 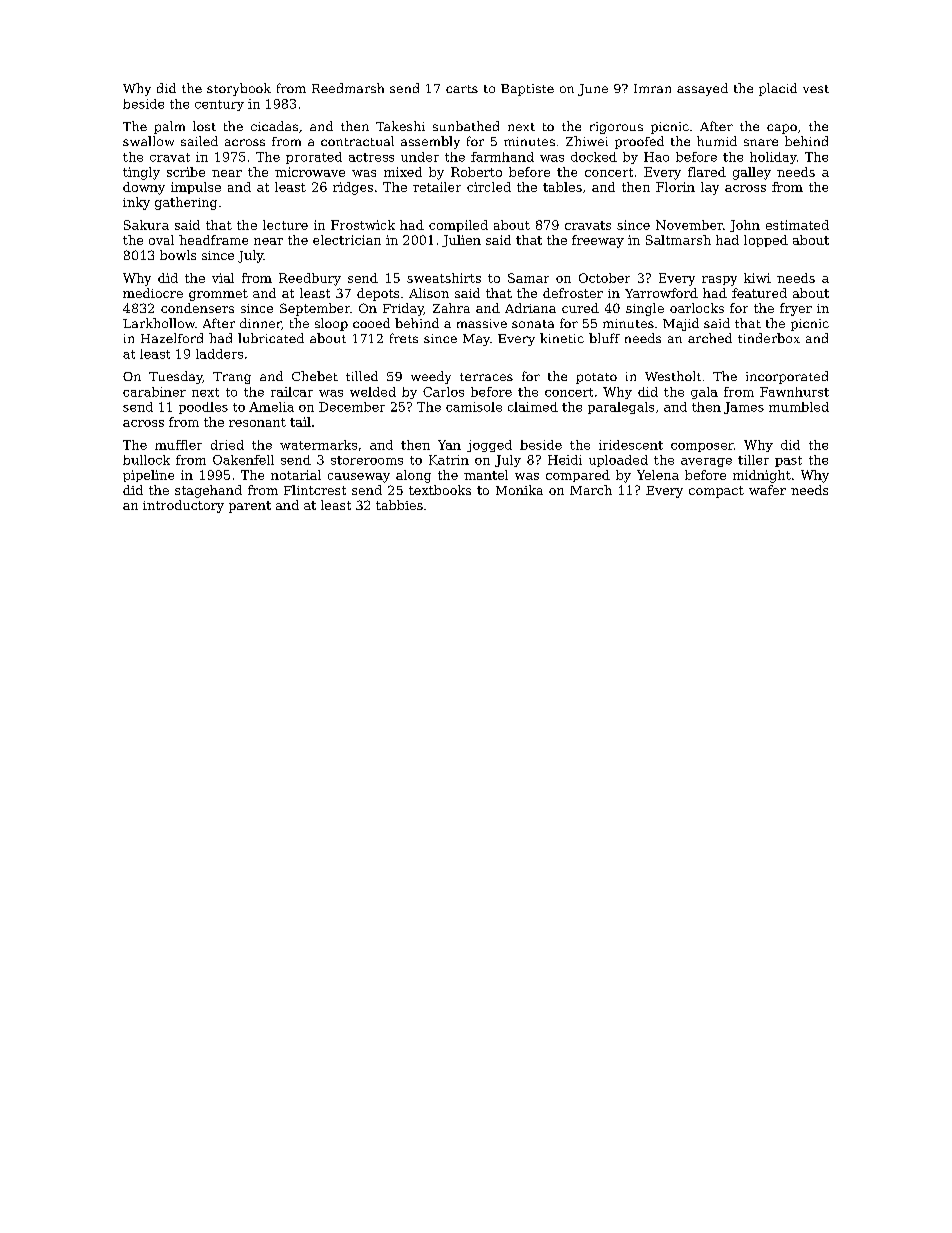 What do you see at coordinates (816, 89) in the screenshot?
I see `vest` at bounding box center [816, 89].
